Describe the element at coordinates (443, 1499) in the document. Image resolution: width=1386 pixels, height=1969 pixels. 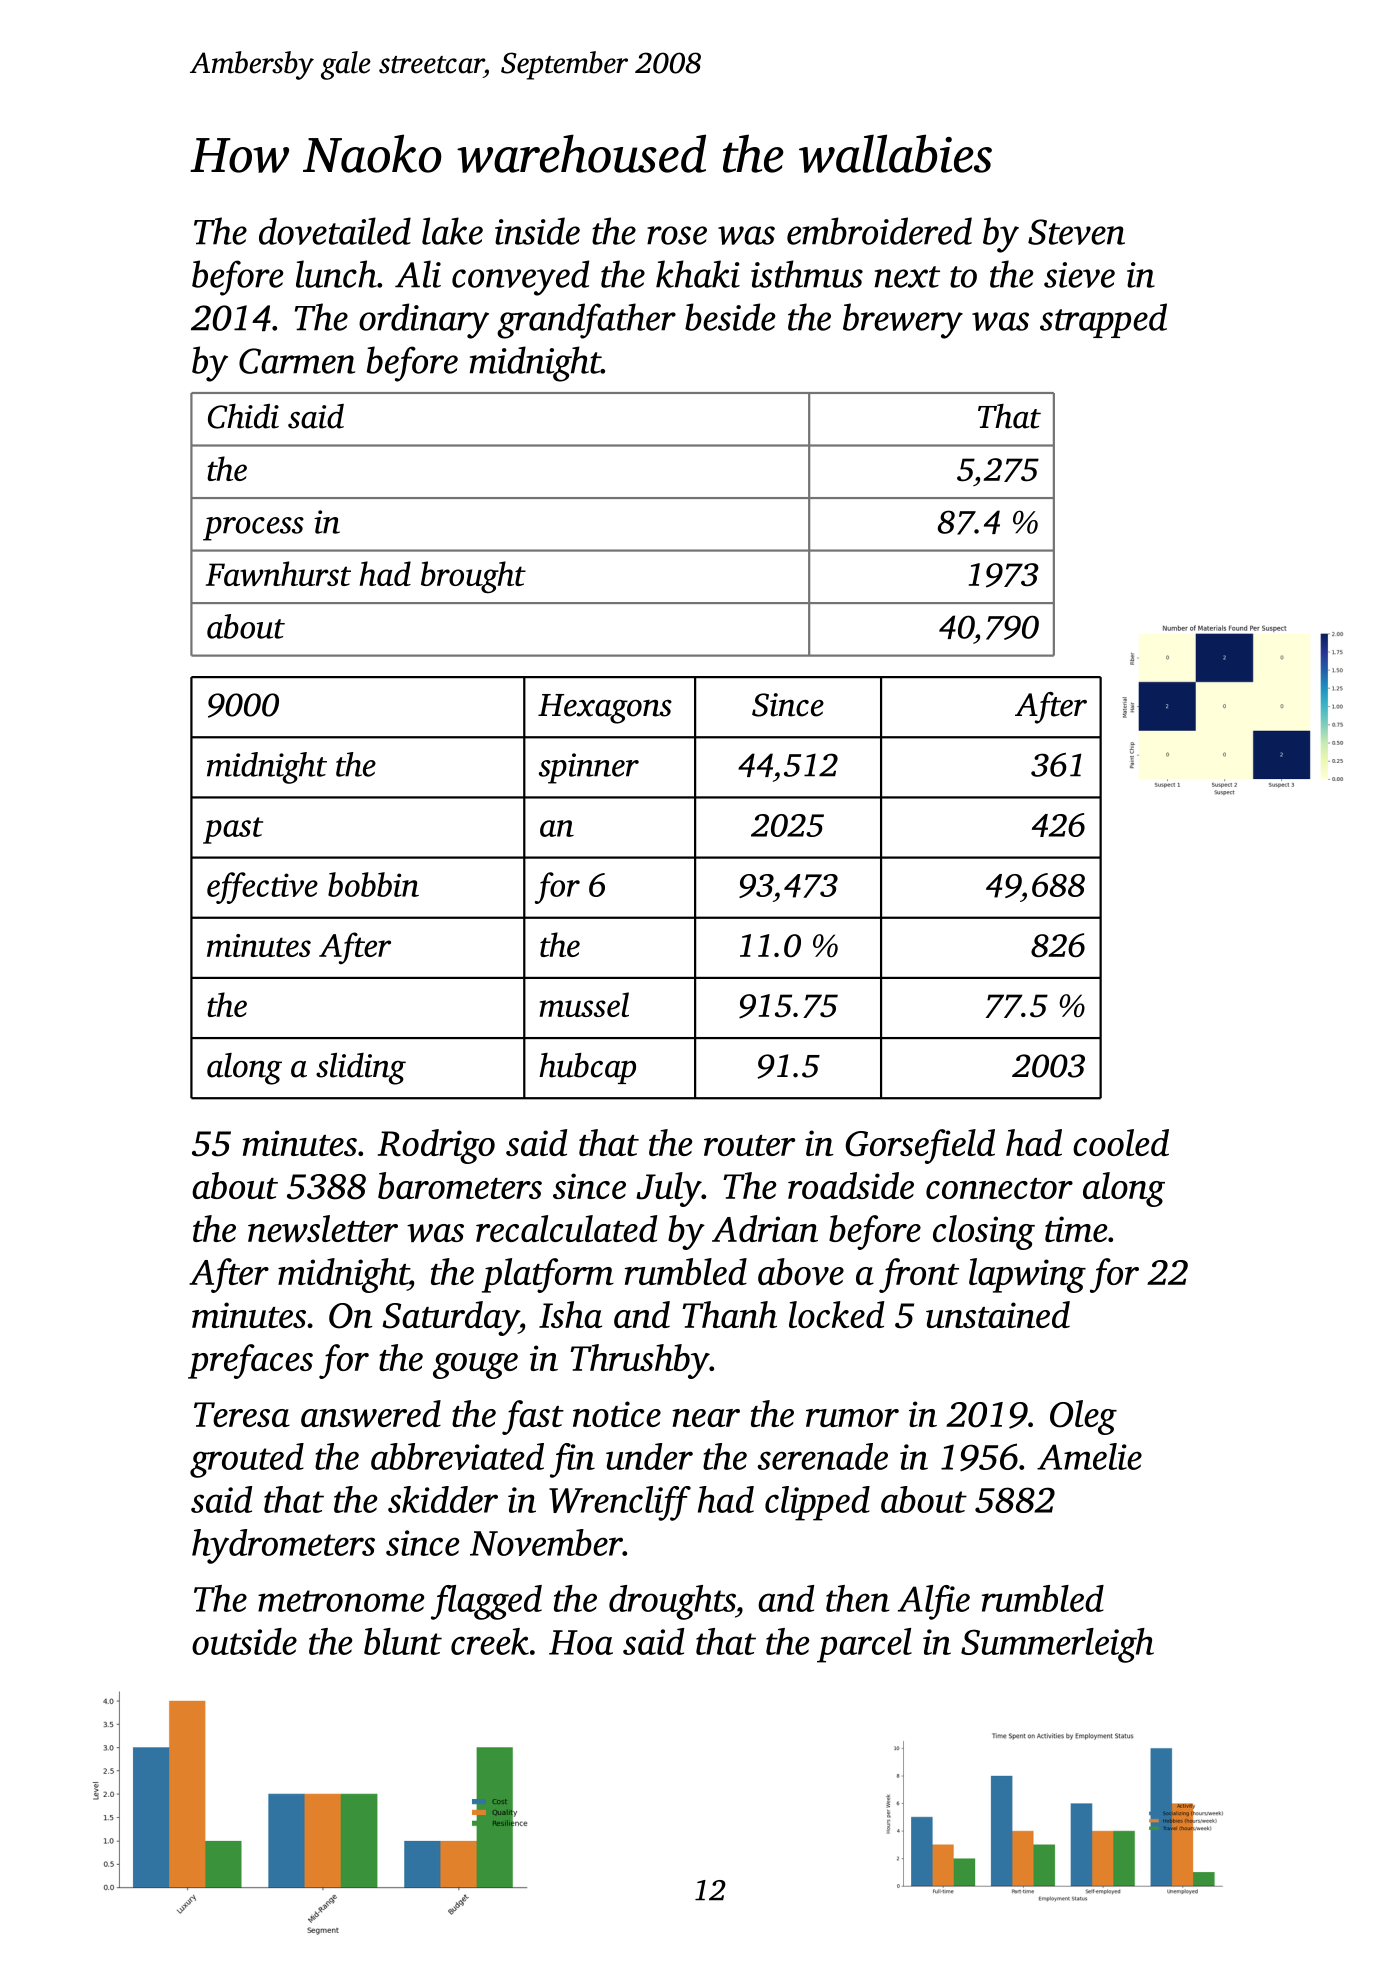
I see `skidder` at that location.
